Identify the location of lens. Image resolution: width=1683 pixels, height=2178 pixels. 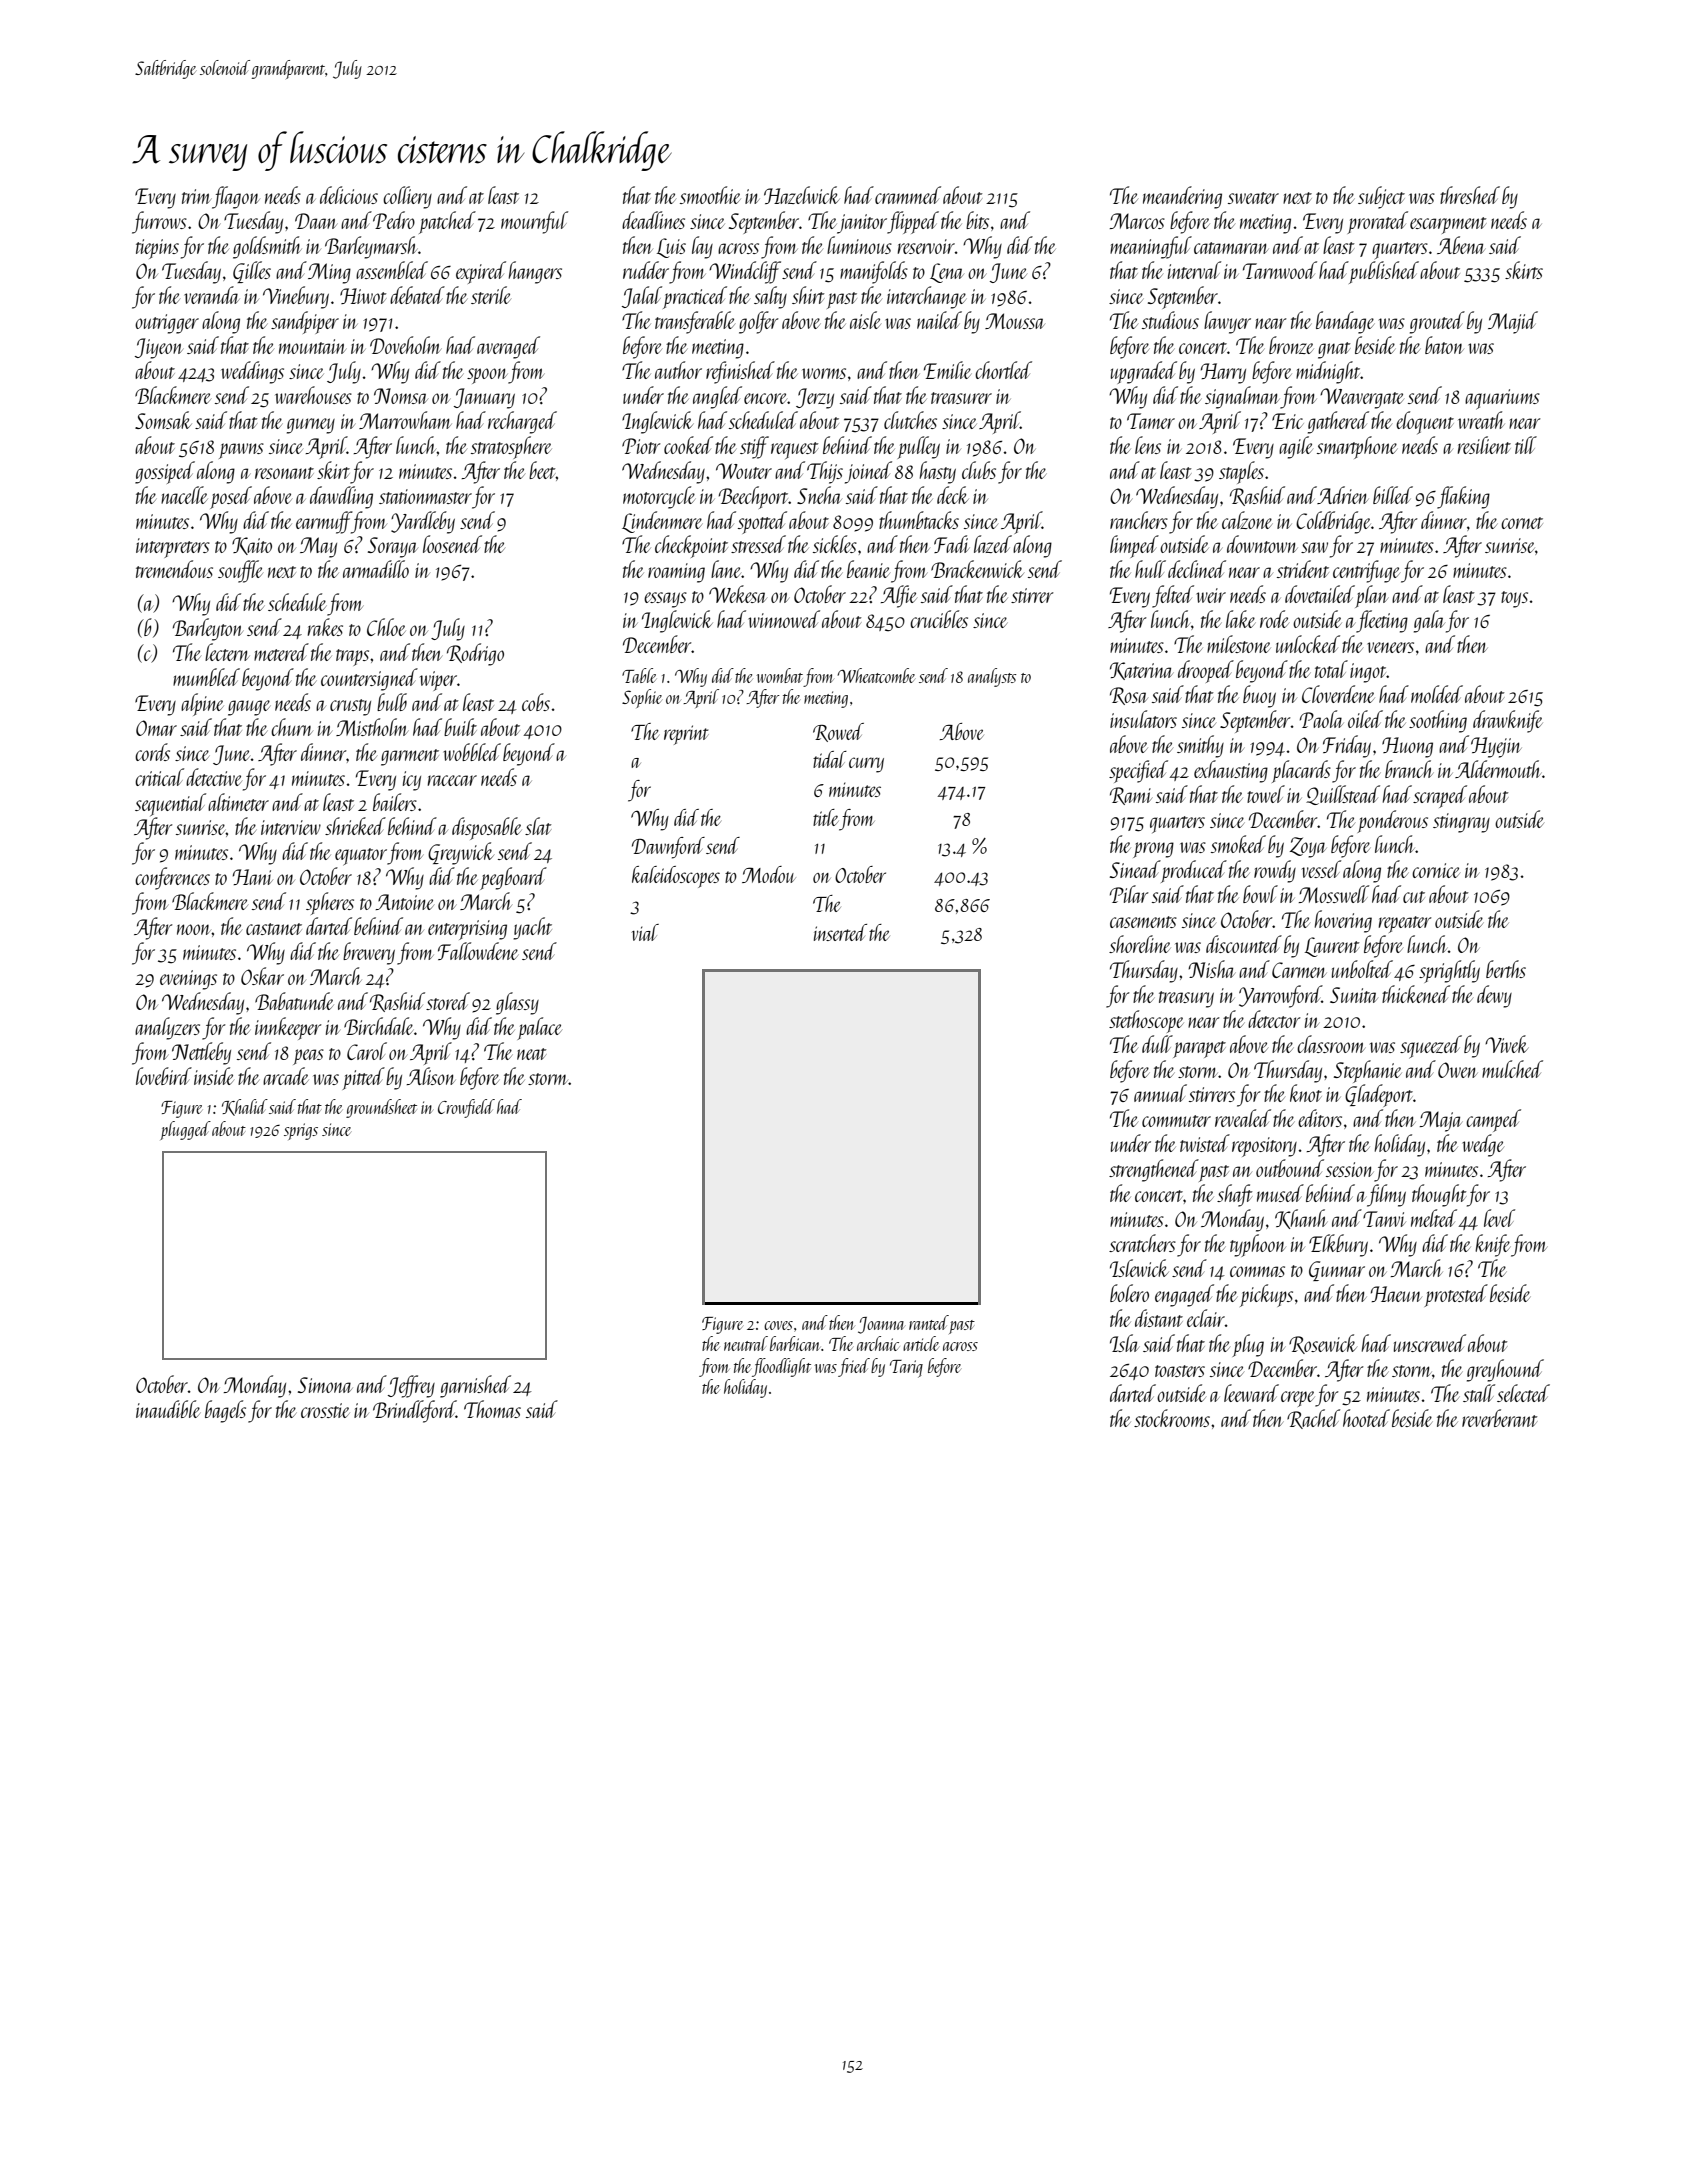
(1148, 445).
